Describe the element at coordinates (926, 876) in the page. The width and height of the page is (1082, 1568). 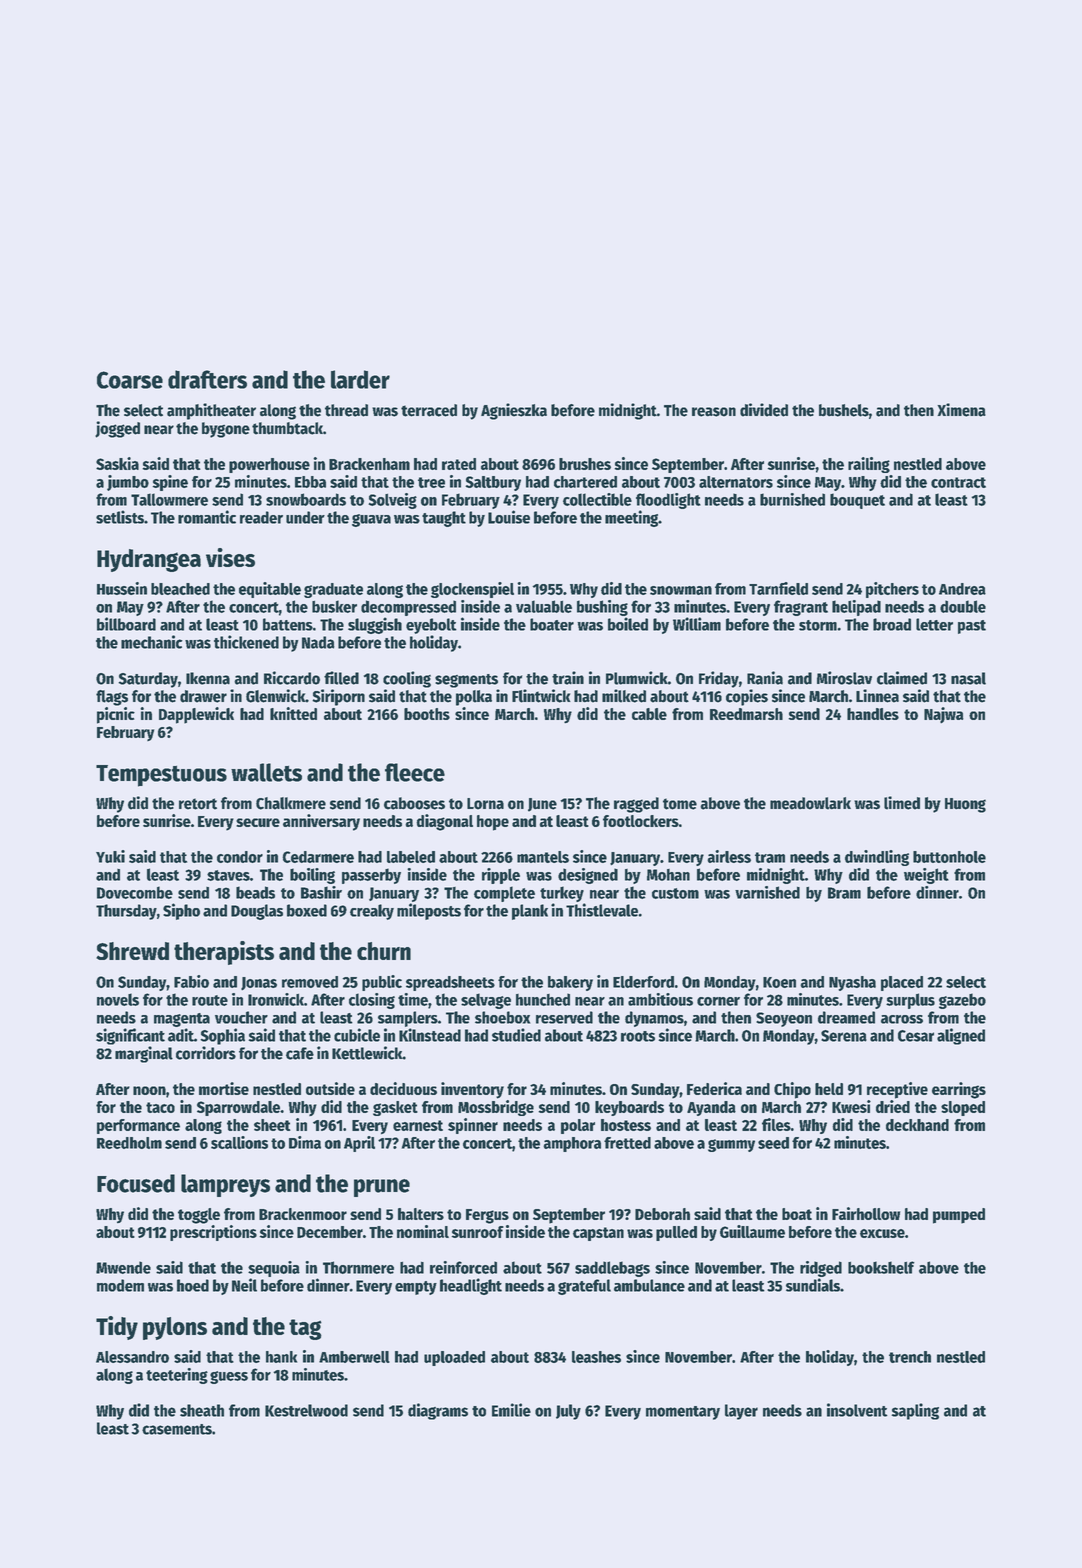
I see `weight` at that location.
